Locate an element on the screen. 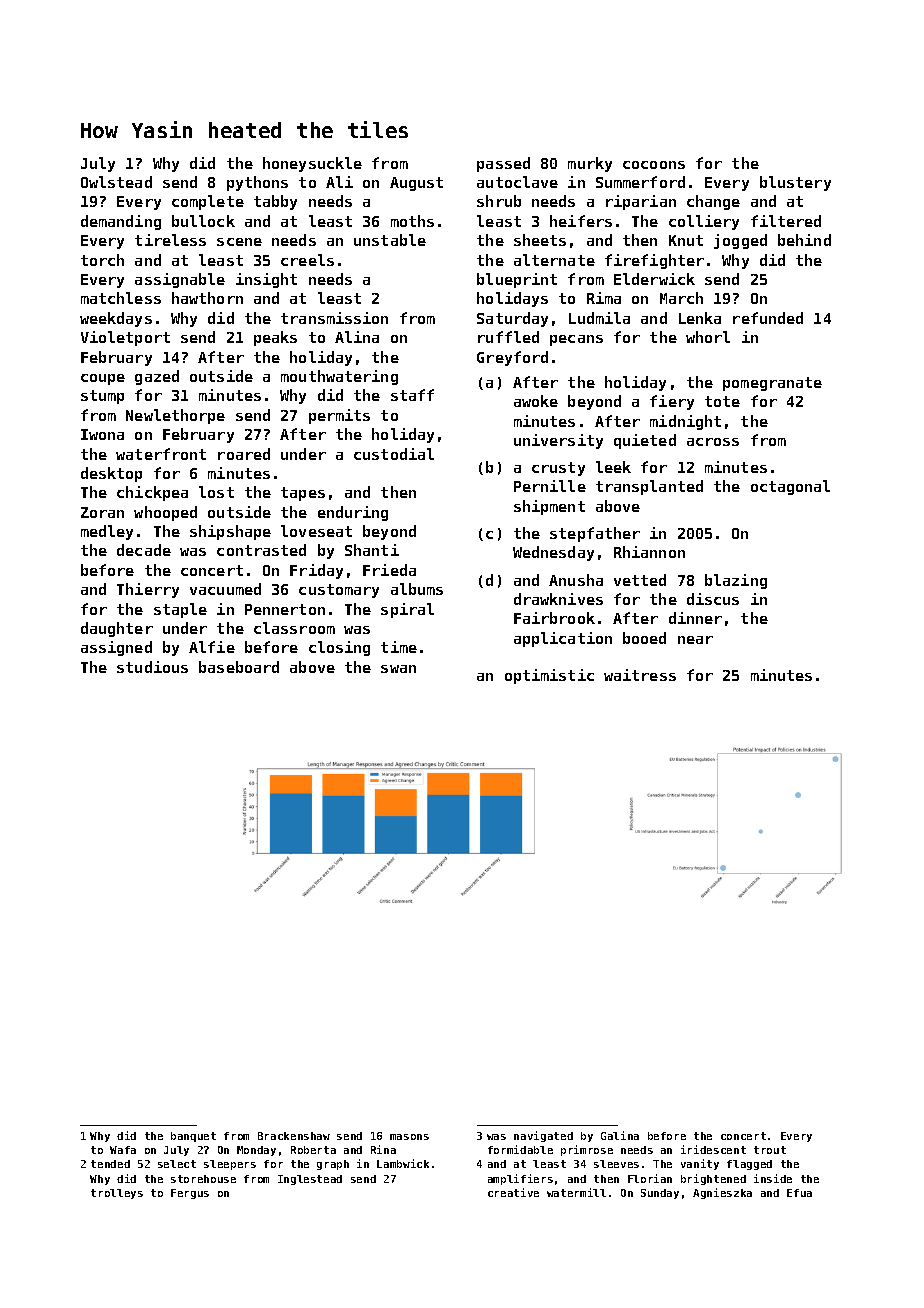 This screenshot has width=924, height=1308. heifers is located at coordinates (581, 221).
